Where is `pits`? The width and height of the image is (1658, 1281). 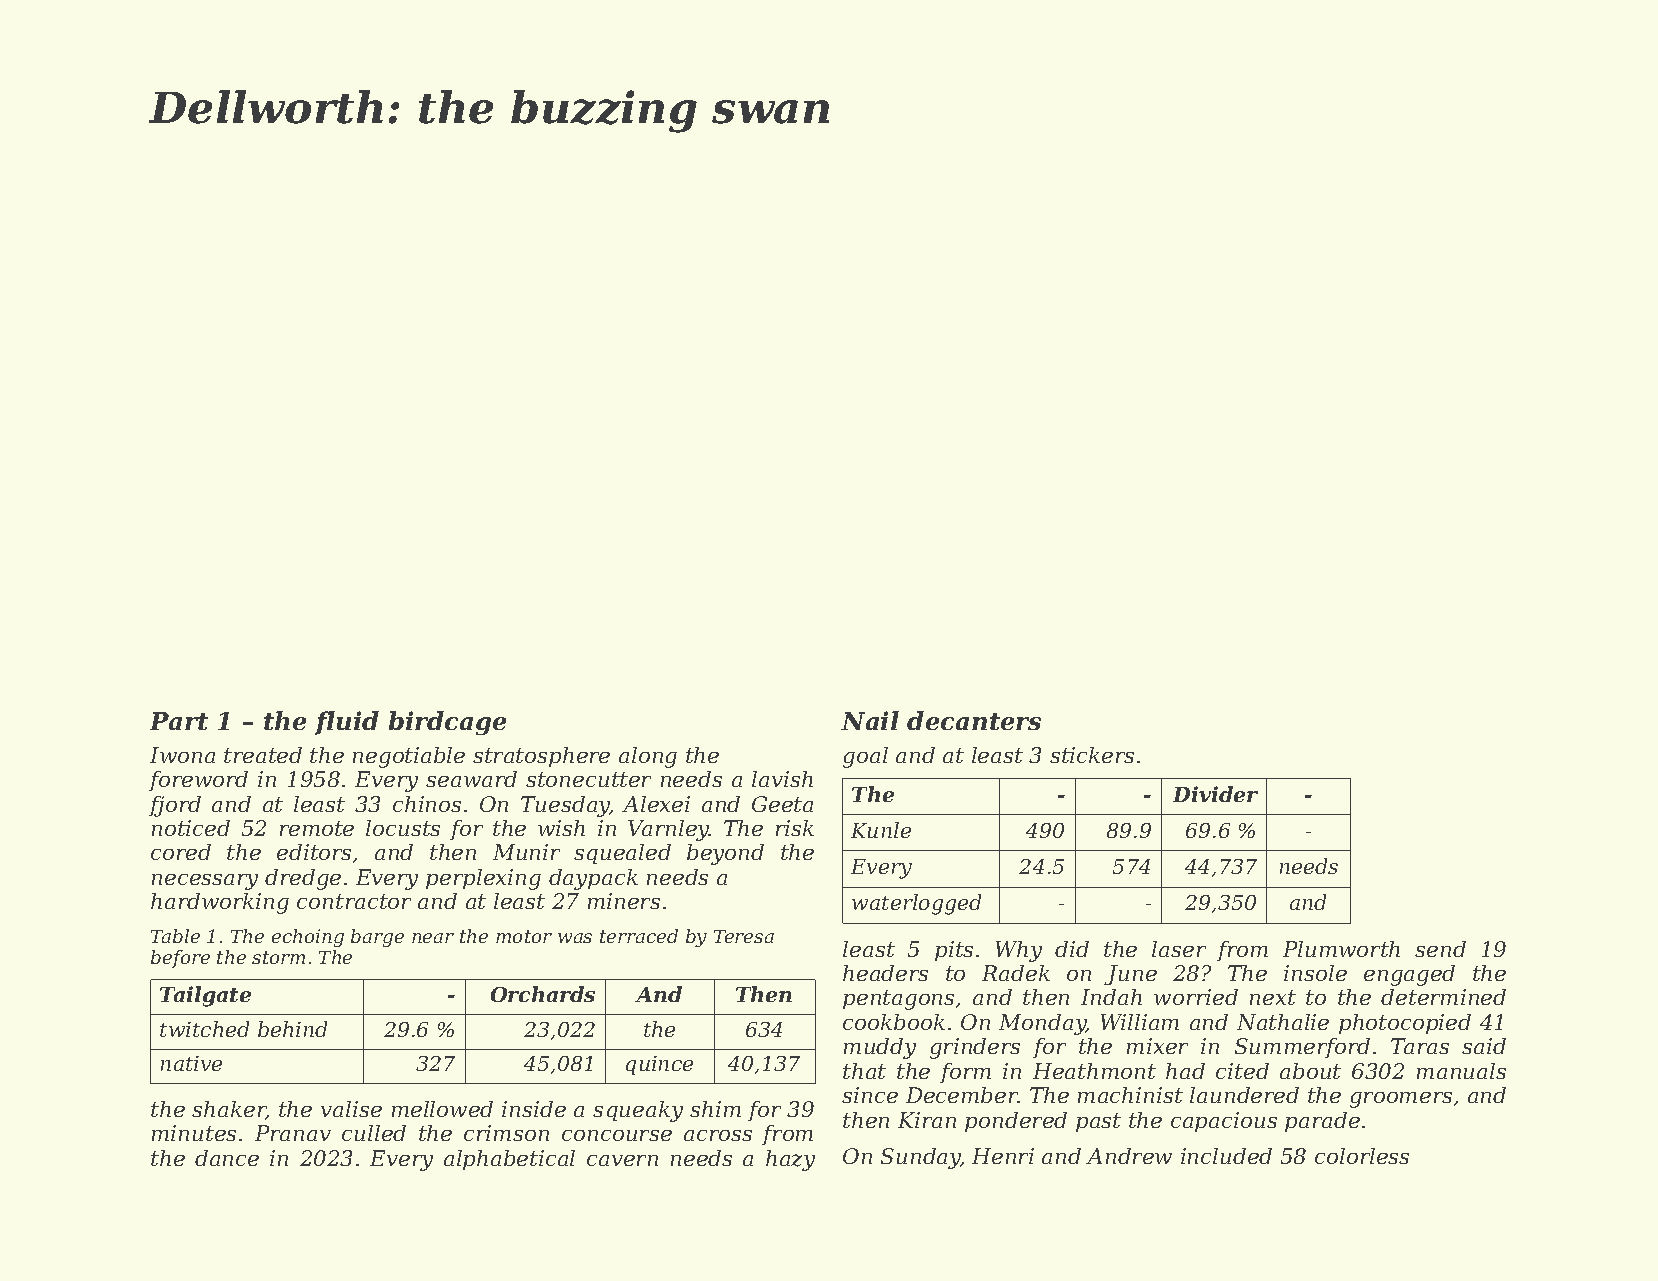 pits is located at coordinates (954, 951).
